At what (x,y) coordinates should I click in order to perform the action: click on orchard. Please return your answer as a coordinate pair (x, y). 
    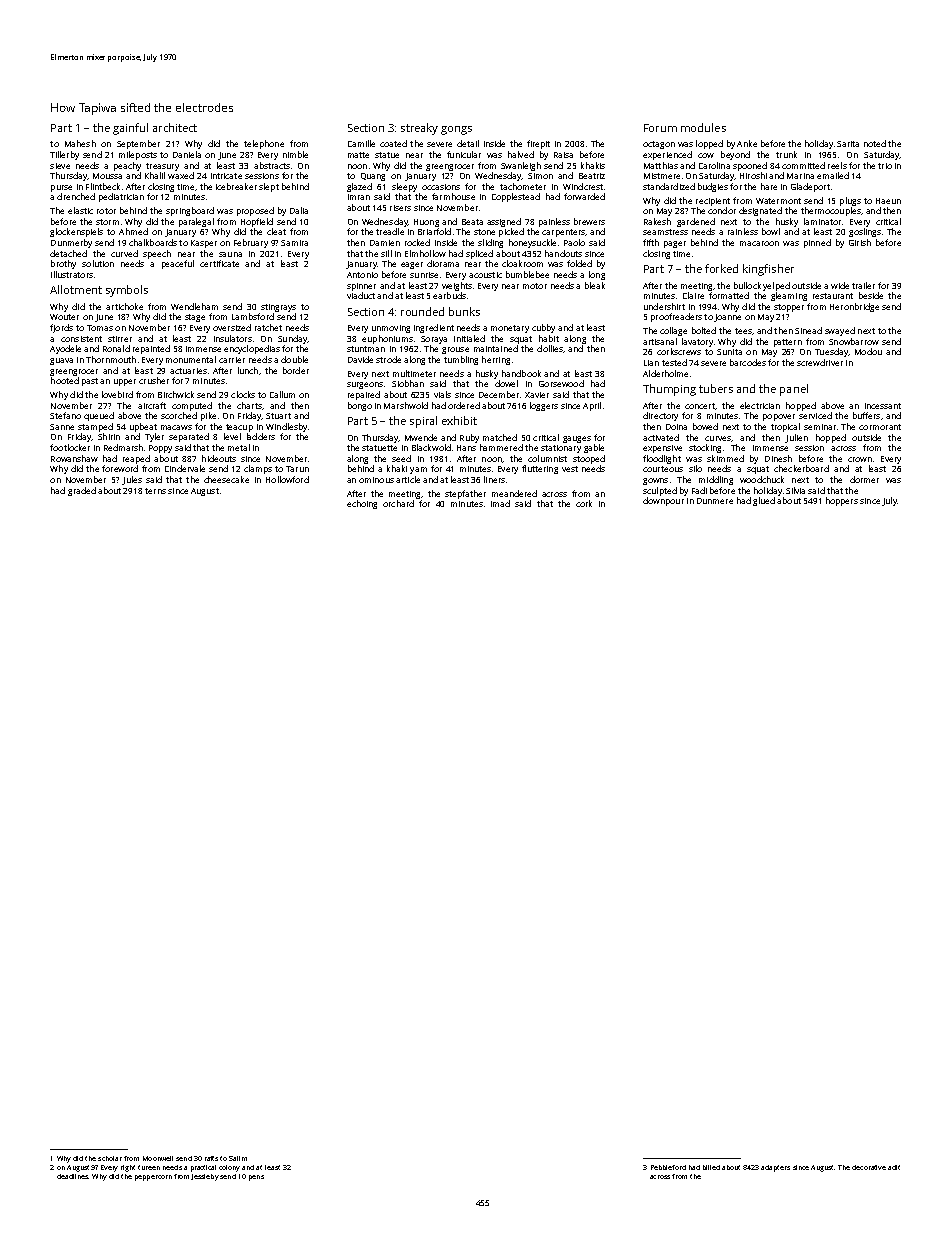
    Looking at the image, I should click on (398, 503).
